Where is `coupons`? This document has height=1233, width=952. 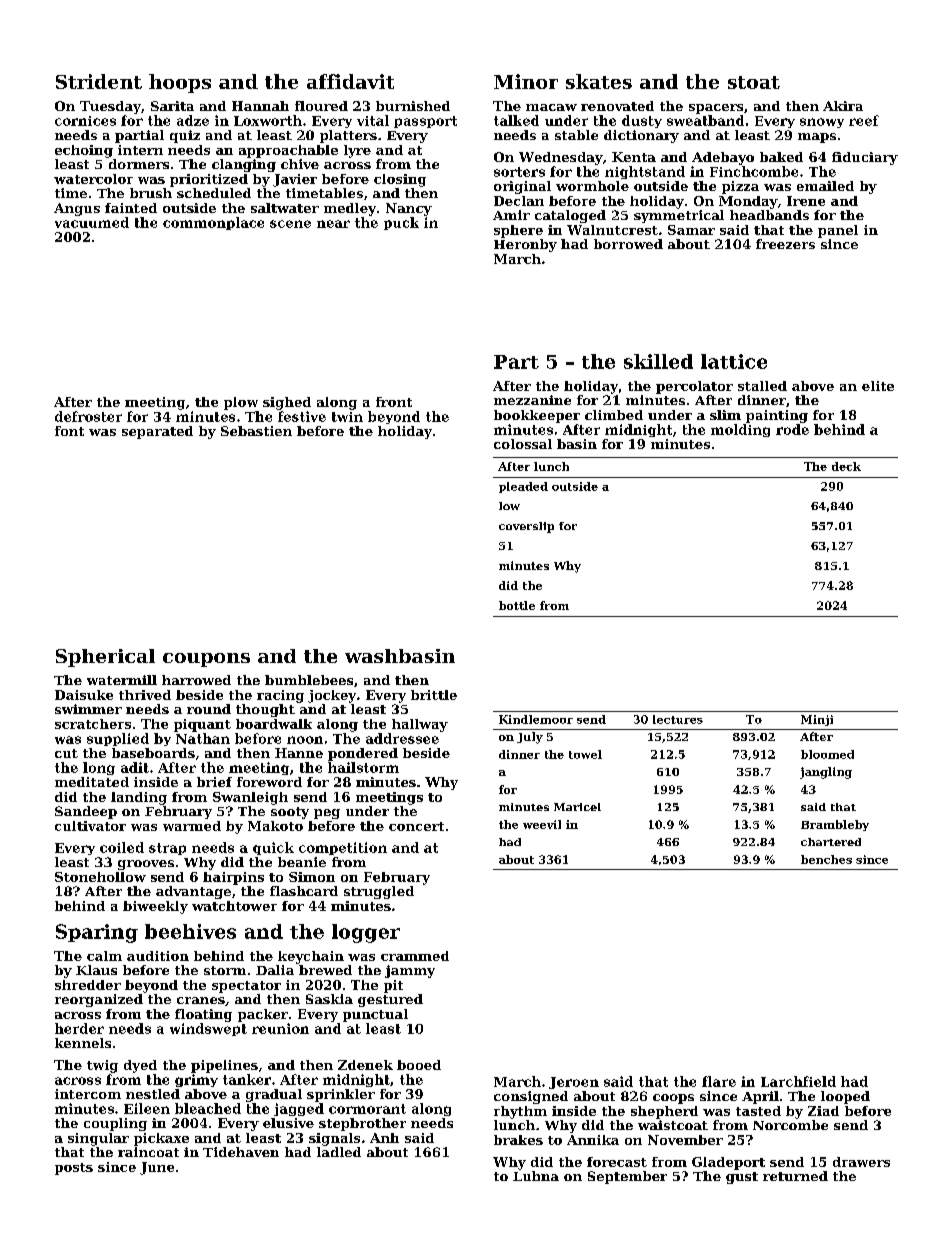
coupons is located at coordinates (206, 660).
